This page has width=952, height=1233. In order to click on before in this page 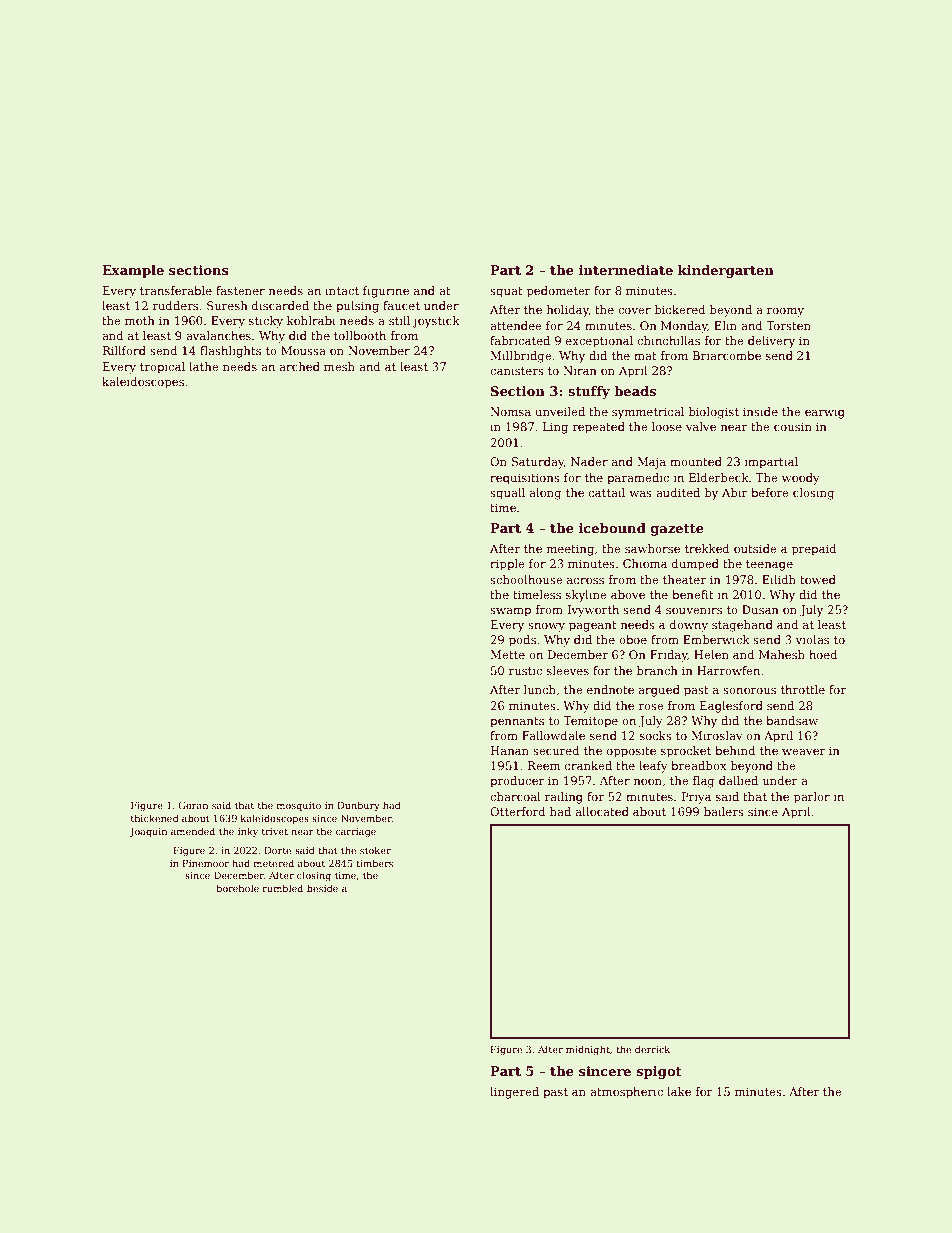, I will do `click(770, 492)`.
